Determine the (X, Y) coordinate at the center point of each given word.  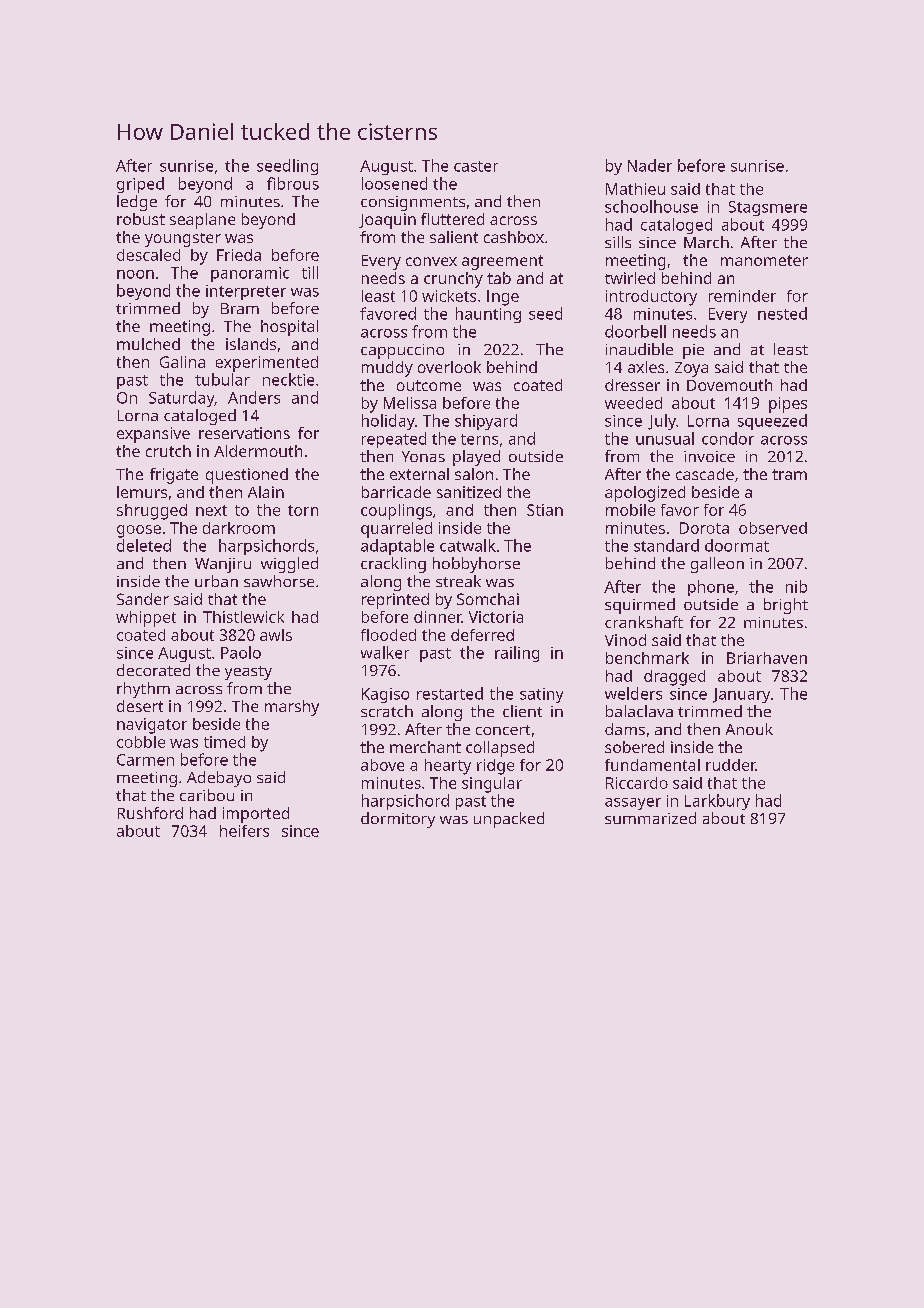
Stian (545, 510)
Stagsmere (768, 208)
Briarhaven (767, 658)
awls (276, 635)
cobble (141, 742)
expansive (153, 435)
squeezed (772, 422)
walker (385, 652)
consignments (413, 203)
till (310, 272)
